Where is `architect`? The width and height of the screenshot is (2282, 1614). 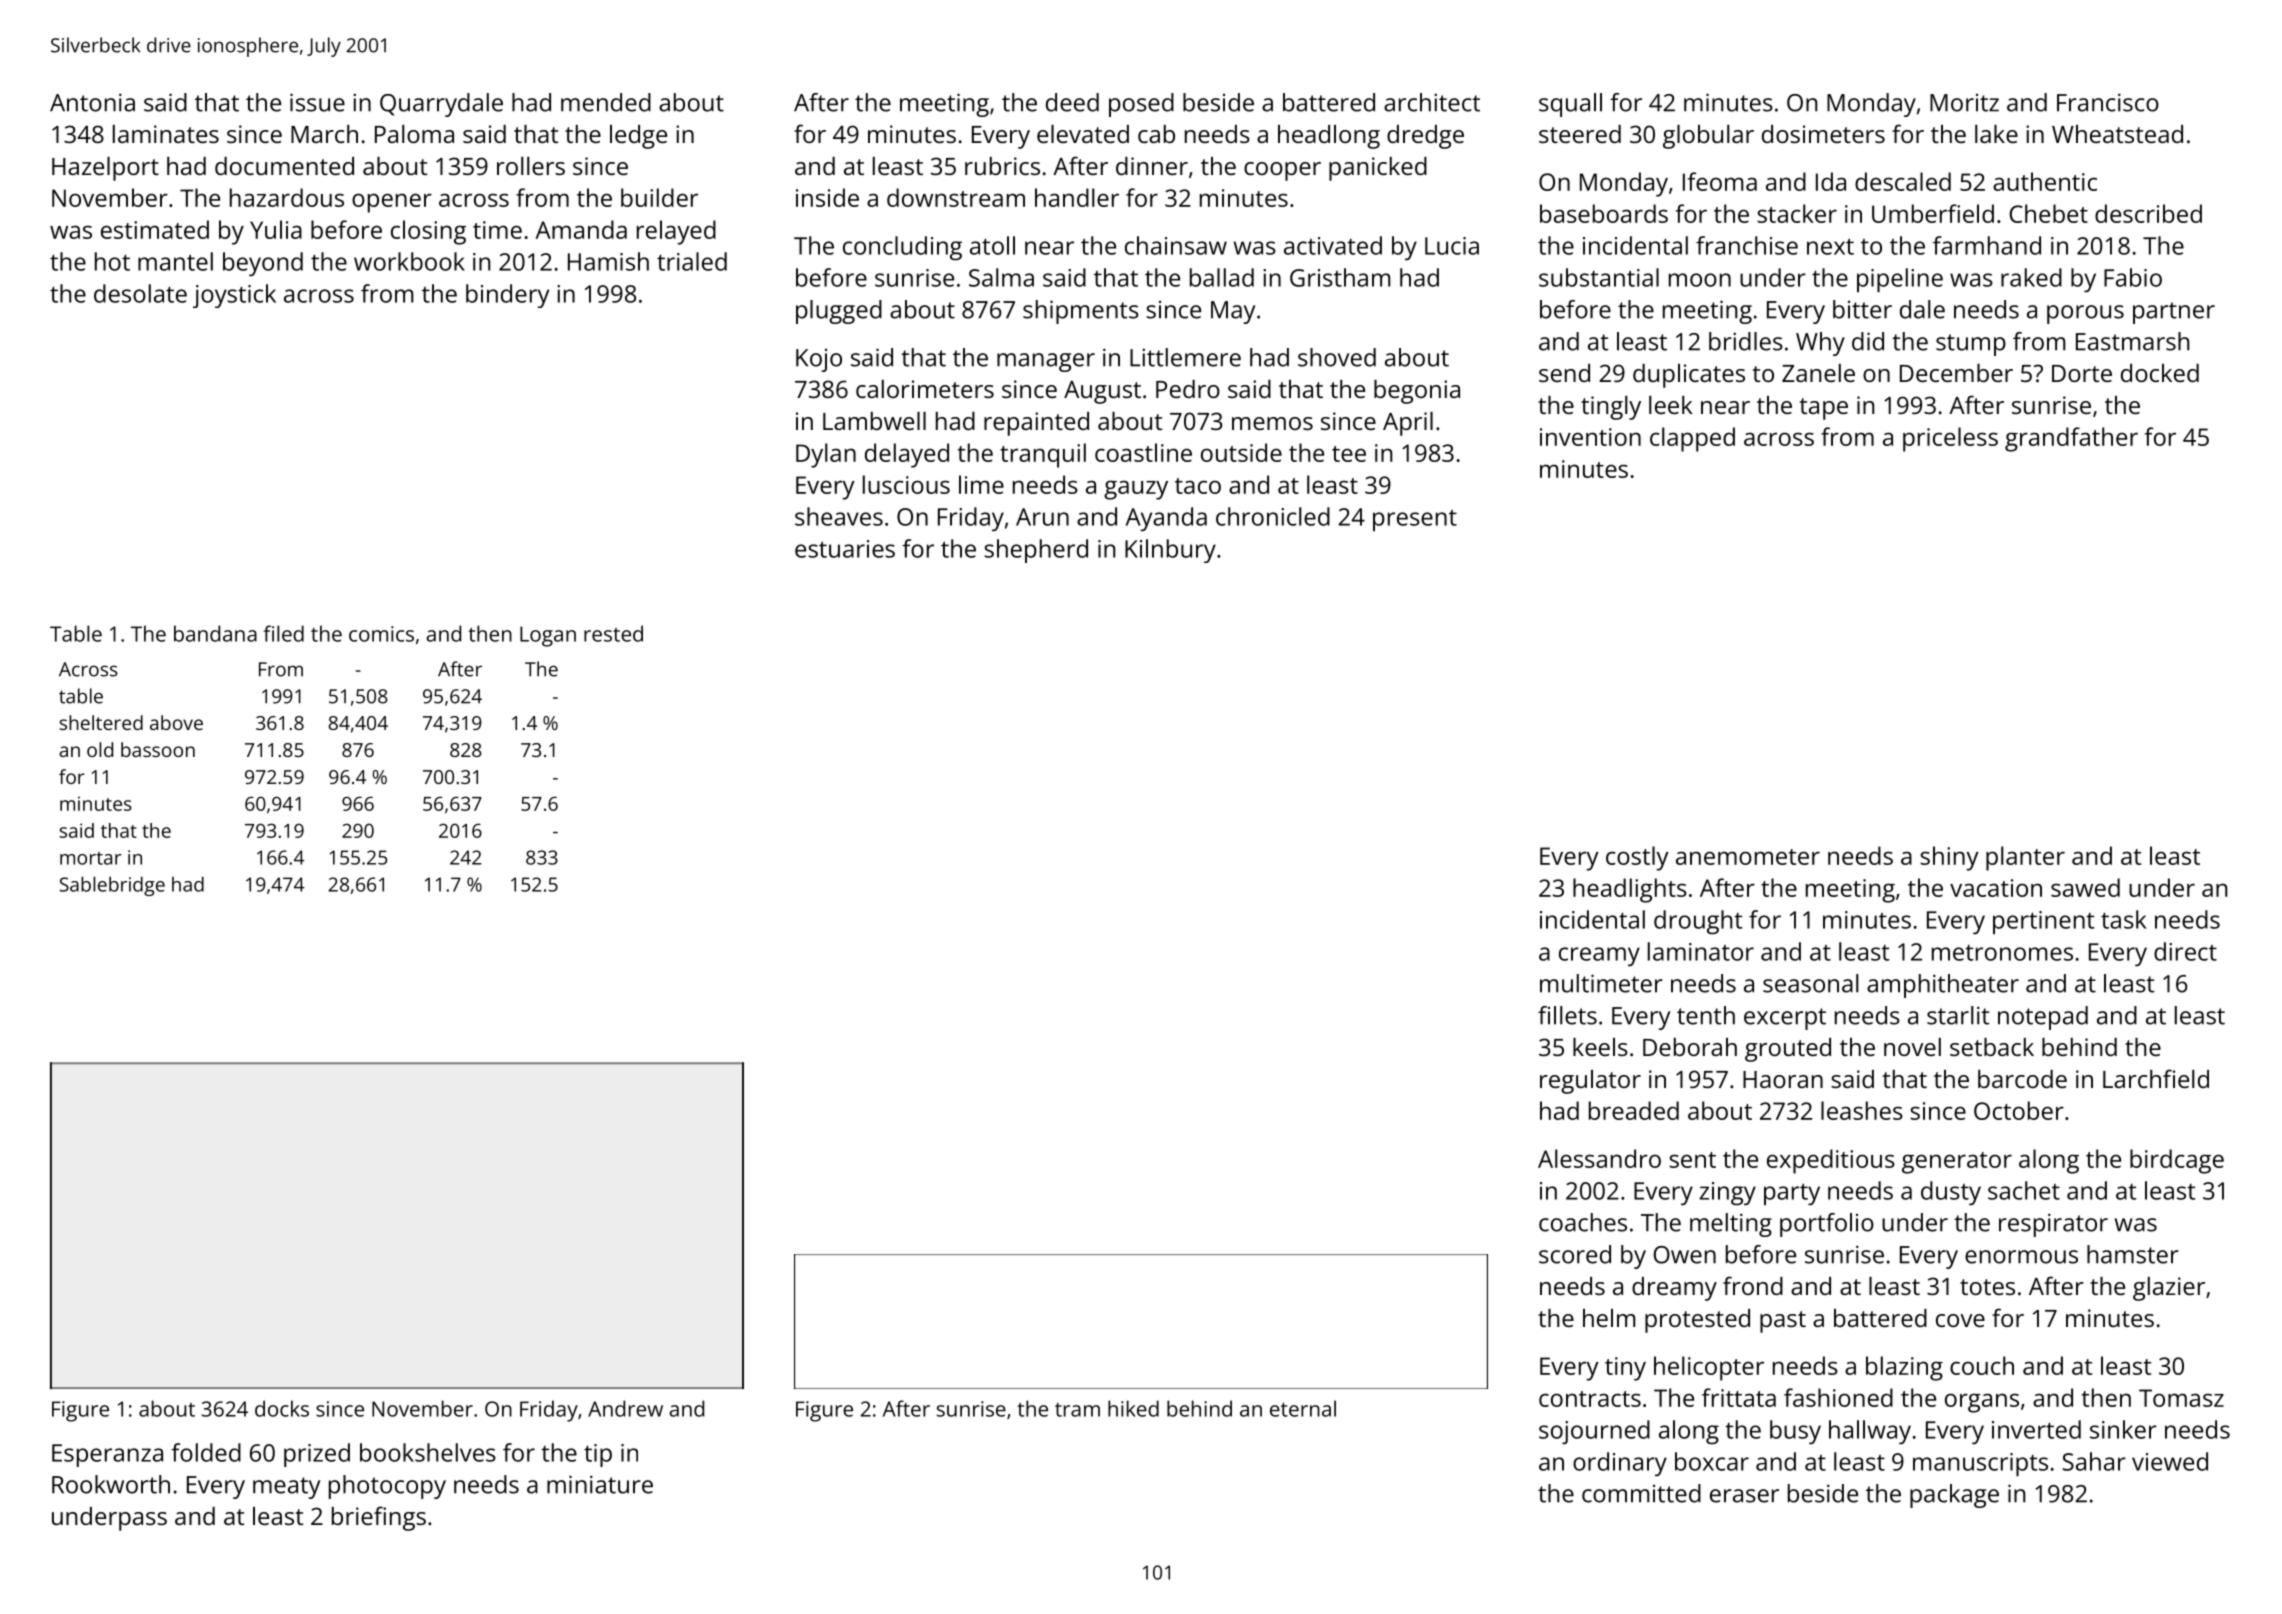
architect is located at coordinates (1432, 102).
